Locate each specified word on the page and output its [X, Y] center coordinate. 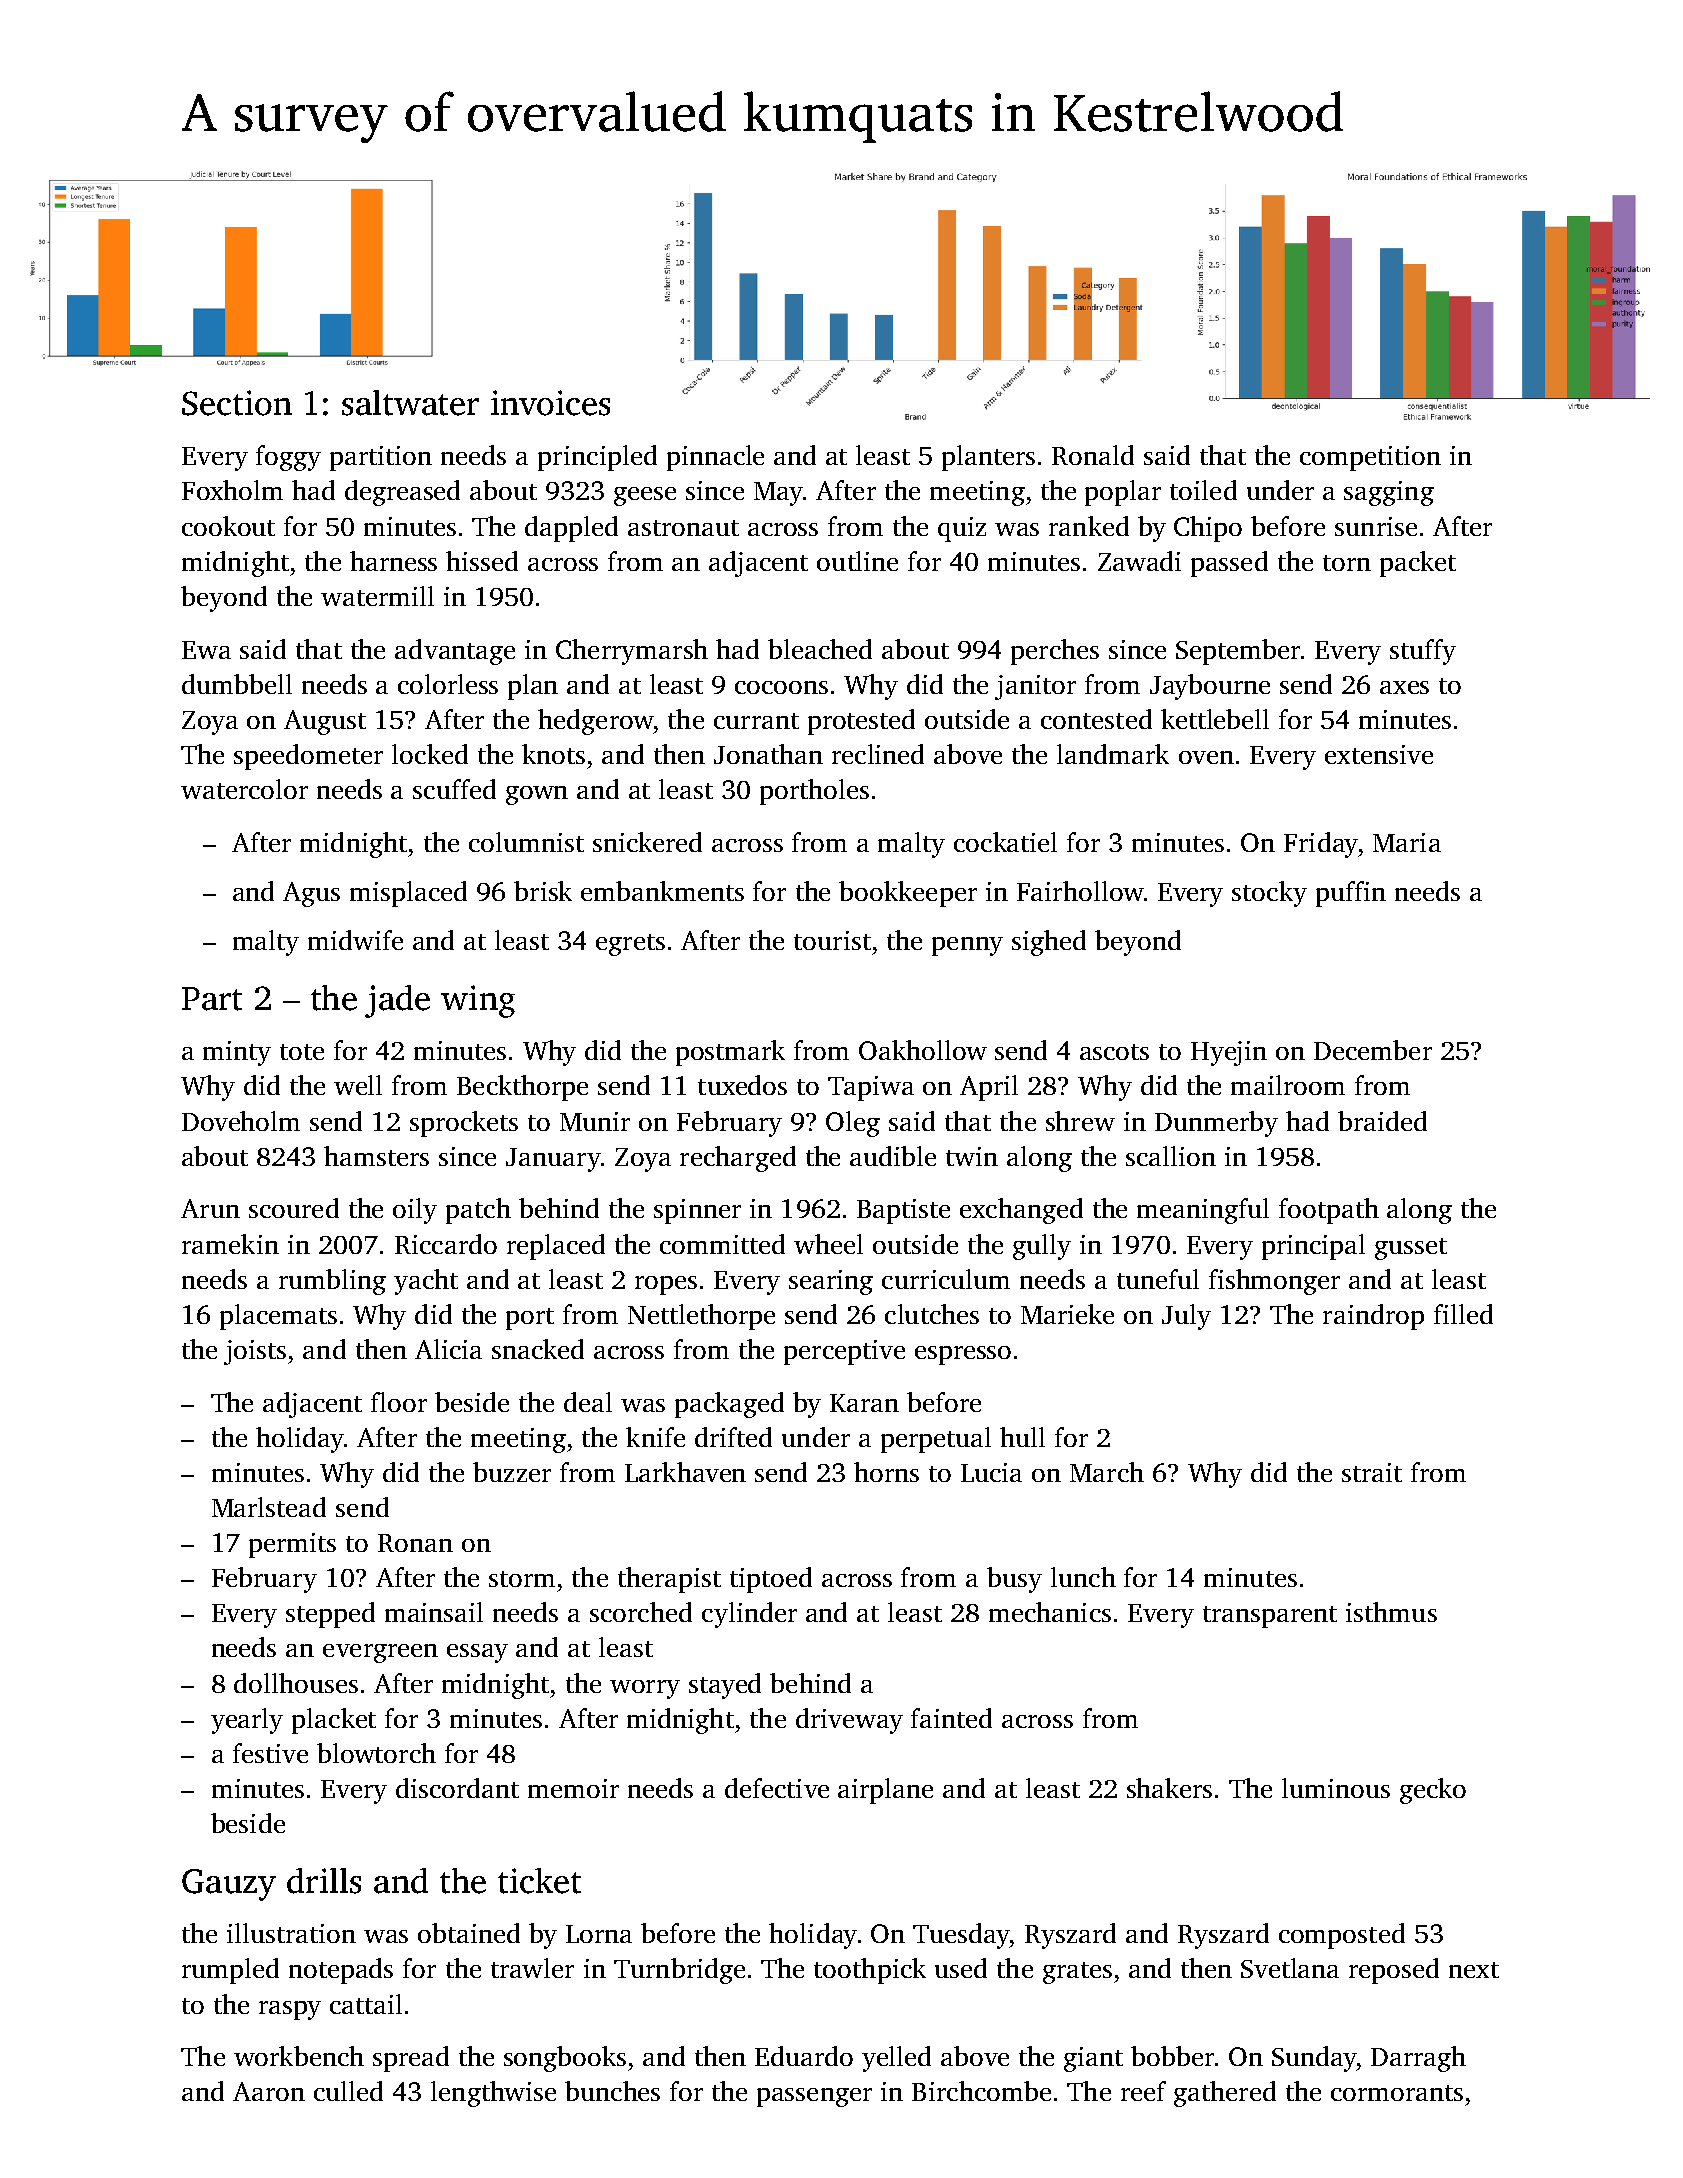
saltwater [410, 403]
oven [1206, 757]
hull [1022, 1437]
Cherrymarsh [632, 652]
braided [1382, 1121]
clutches [932, 1314]
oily [415, 1211]
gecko [1433, 1791]
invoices [550, 403]
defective [777, 1788]
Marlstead [269, 1507]
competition [1370, 458]
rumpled [230, 1971]
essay [477, 1653]
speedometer [308, 757]
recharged [738, 1159]
